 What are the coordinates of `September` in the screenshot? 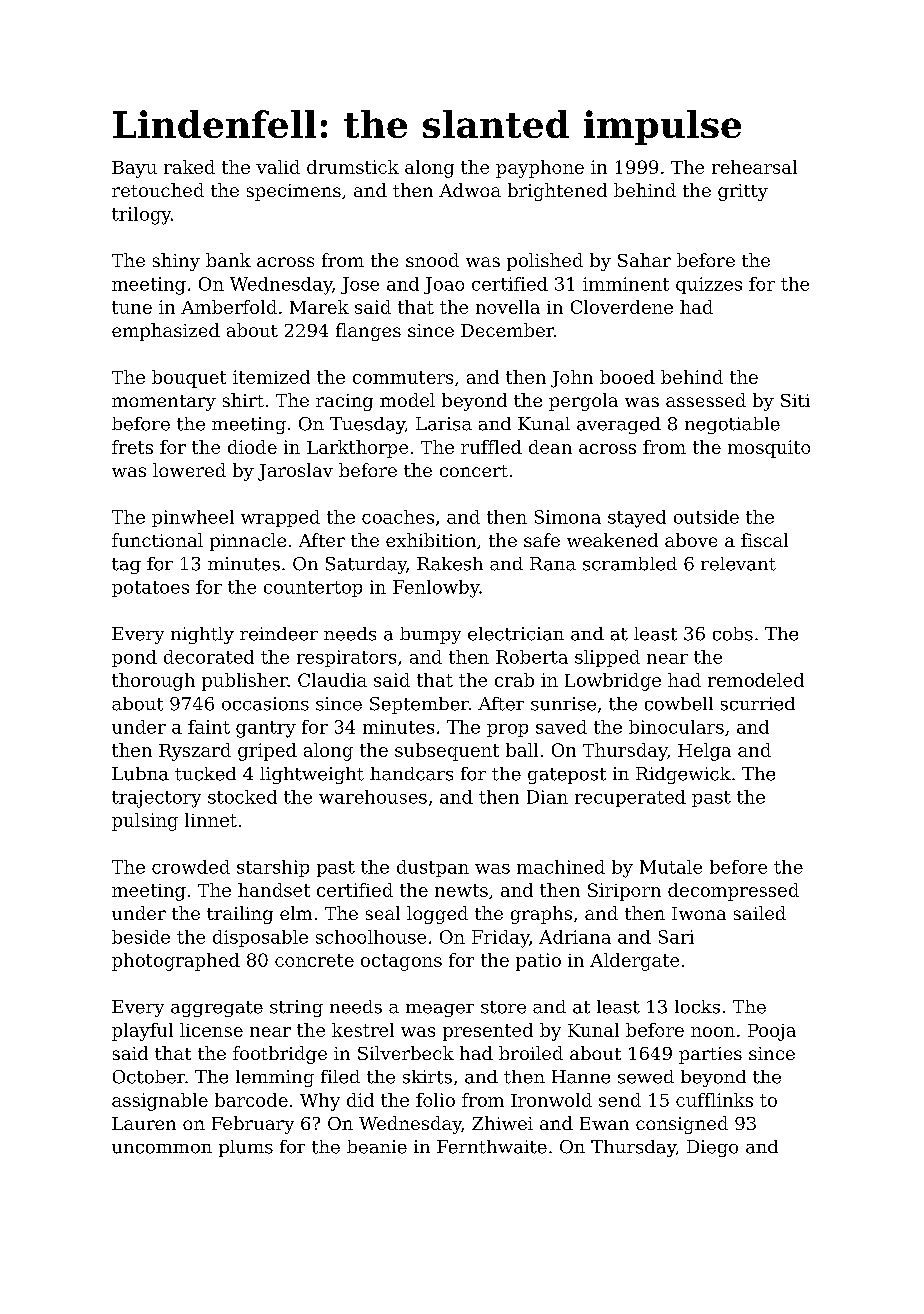 It's located at (419, 705).
